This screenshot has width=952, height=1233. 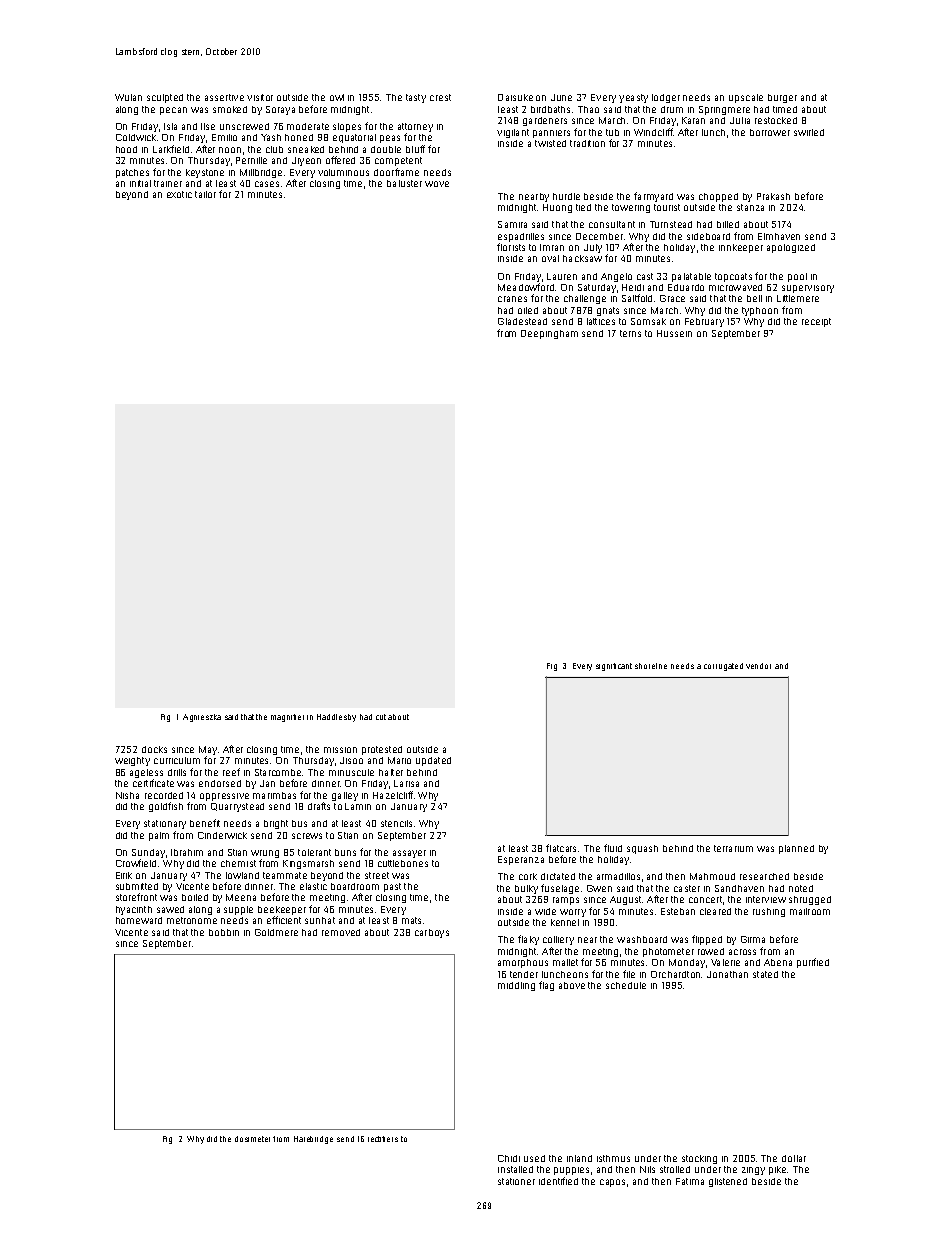 I want to click on middling, so click(x=516, y=986).
